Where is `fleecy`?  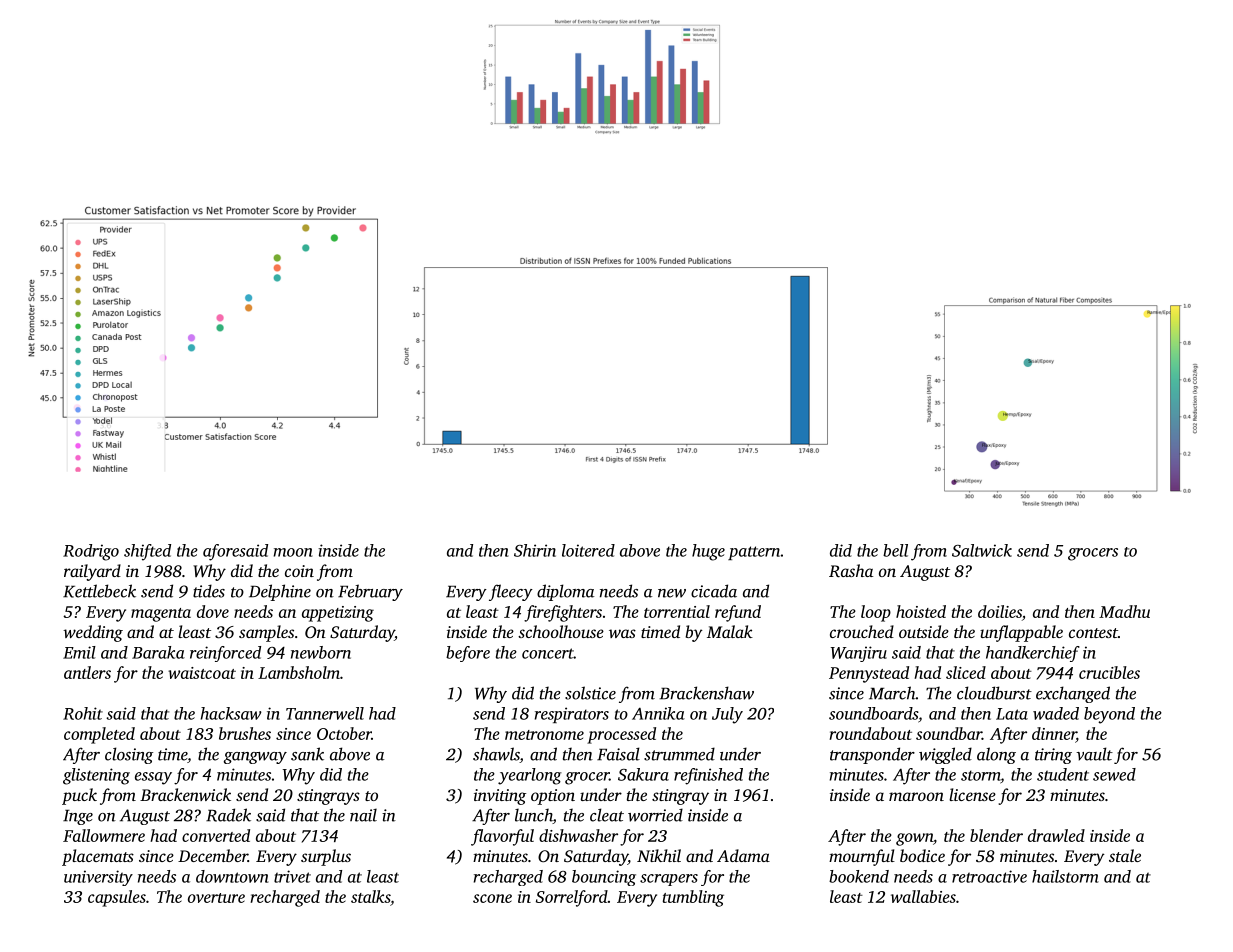 fleecy is located at coordinates (511, 592).
